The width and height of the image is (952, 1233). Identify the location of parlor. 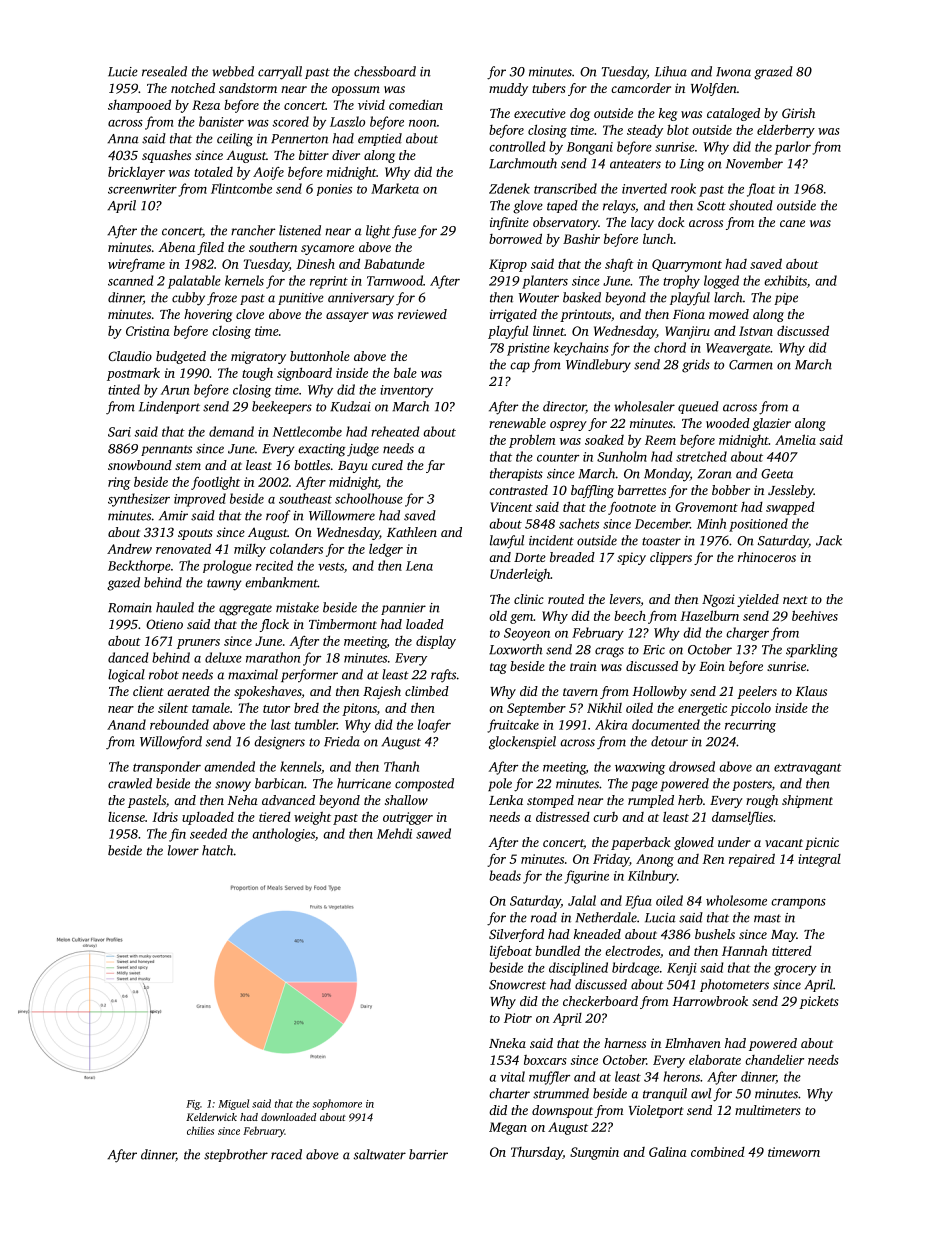
(792, 148).
